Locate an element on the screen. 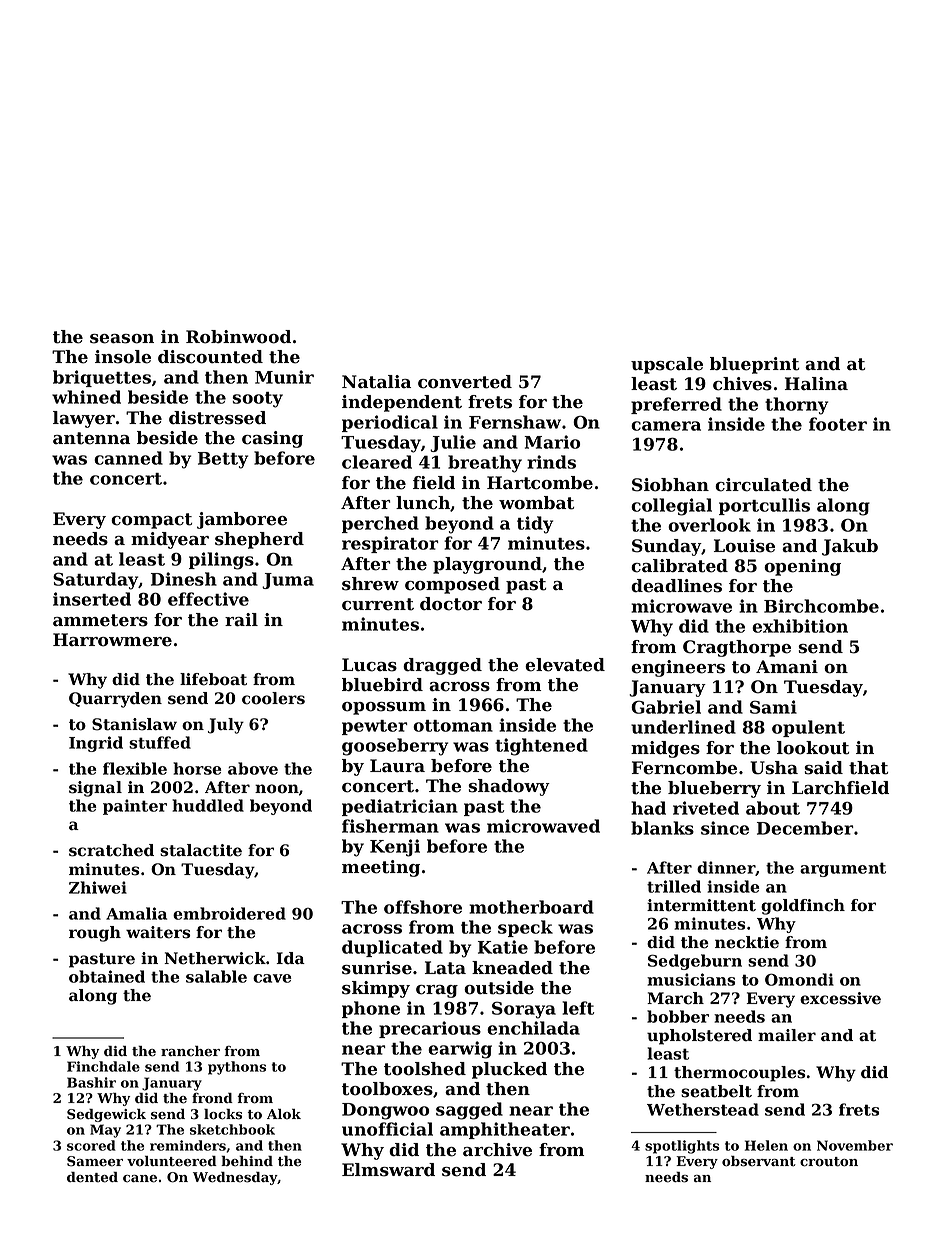 This screenshot has width=952, height=1233. cleared is located at coordinates (377, 462).
